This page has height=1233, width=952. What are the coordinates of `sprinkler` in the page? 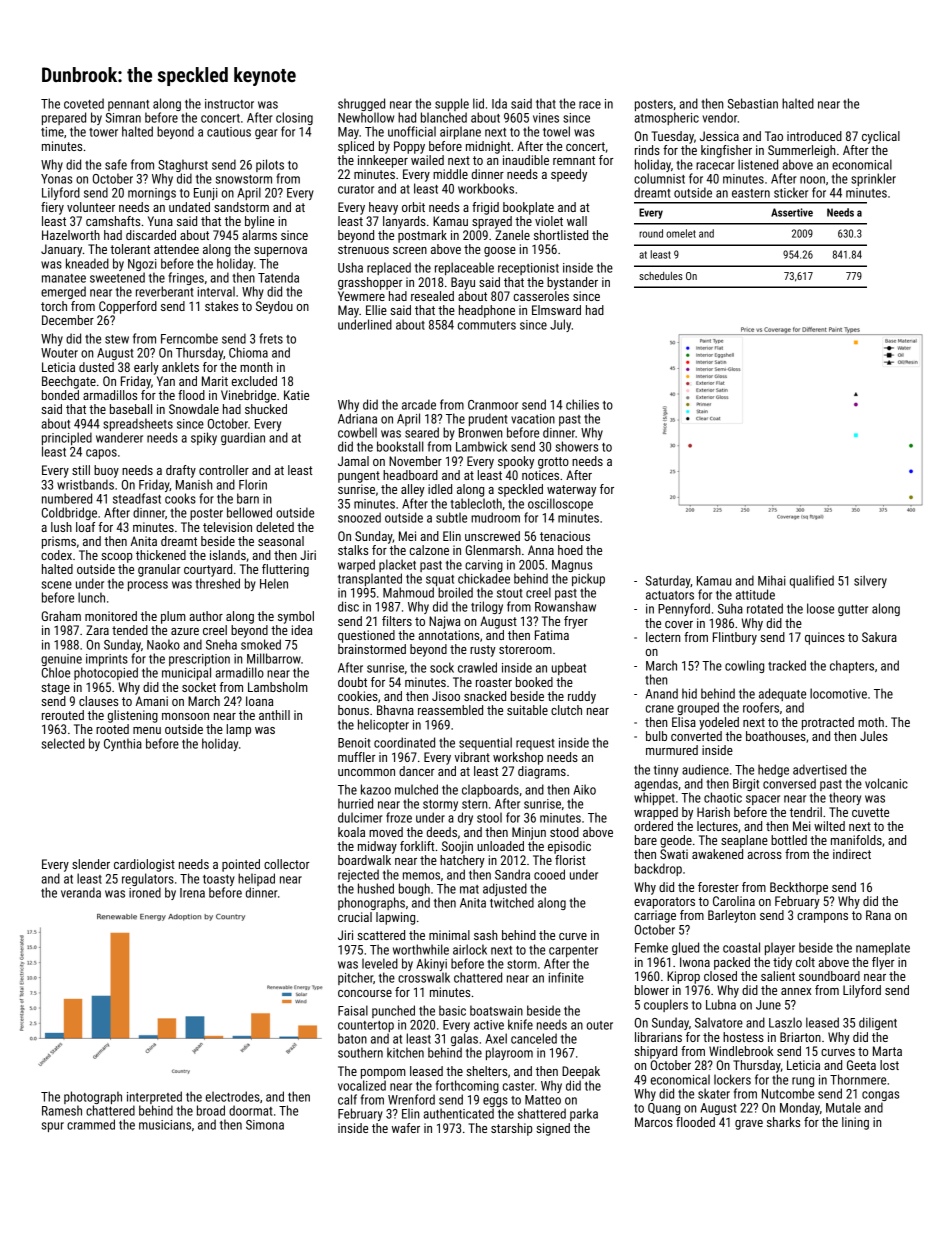 It's located at (873, 179).
